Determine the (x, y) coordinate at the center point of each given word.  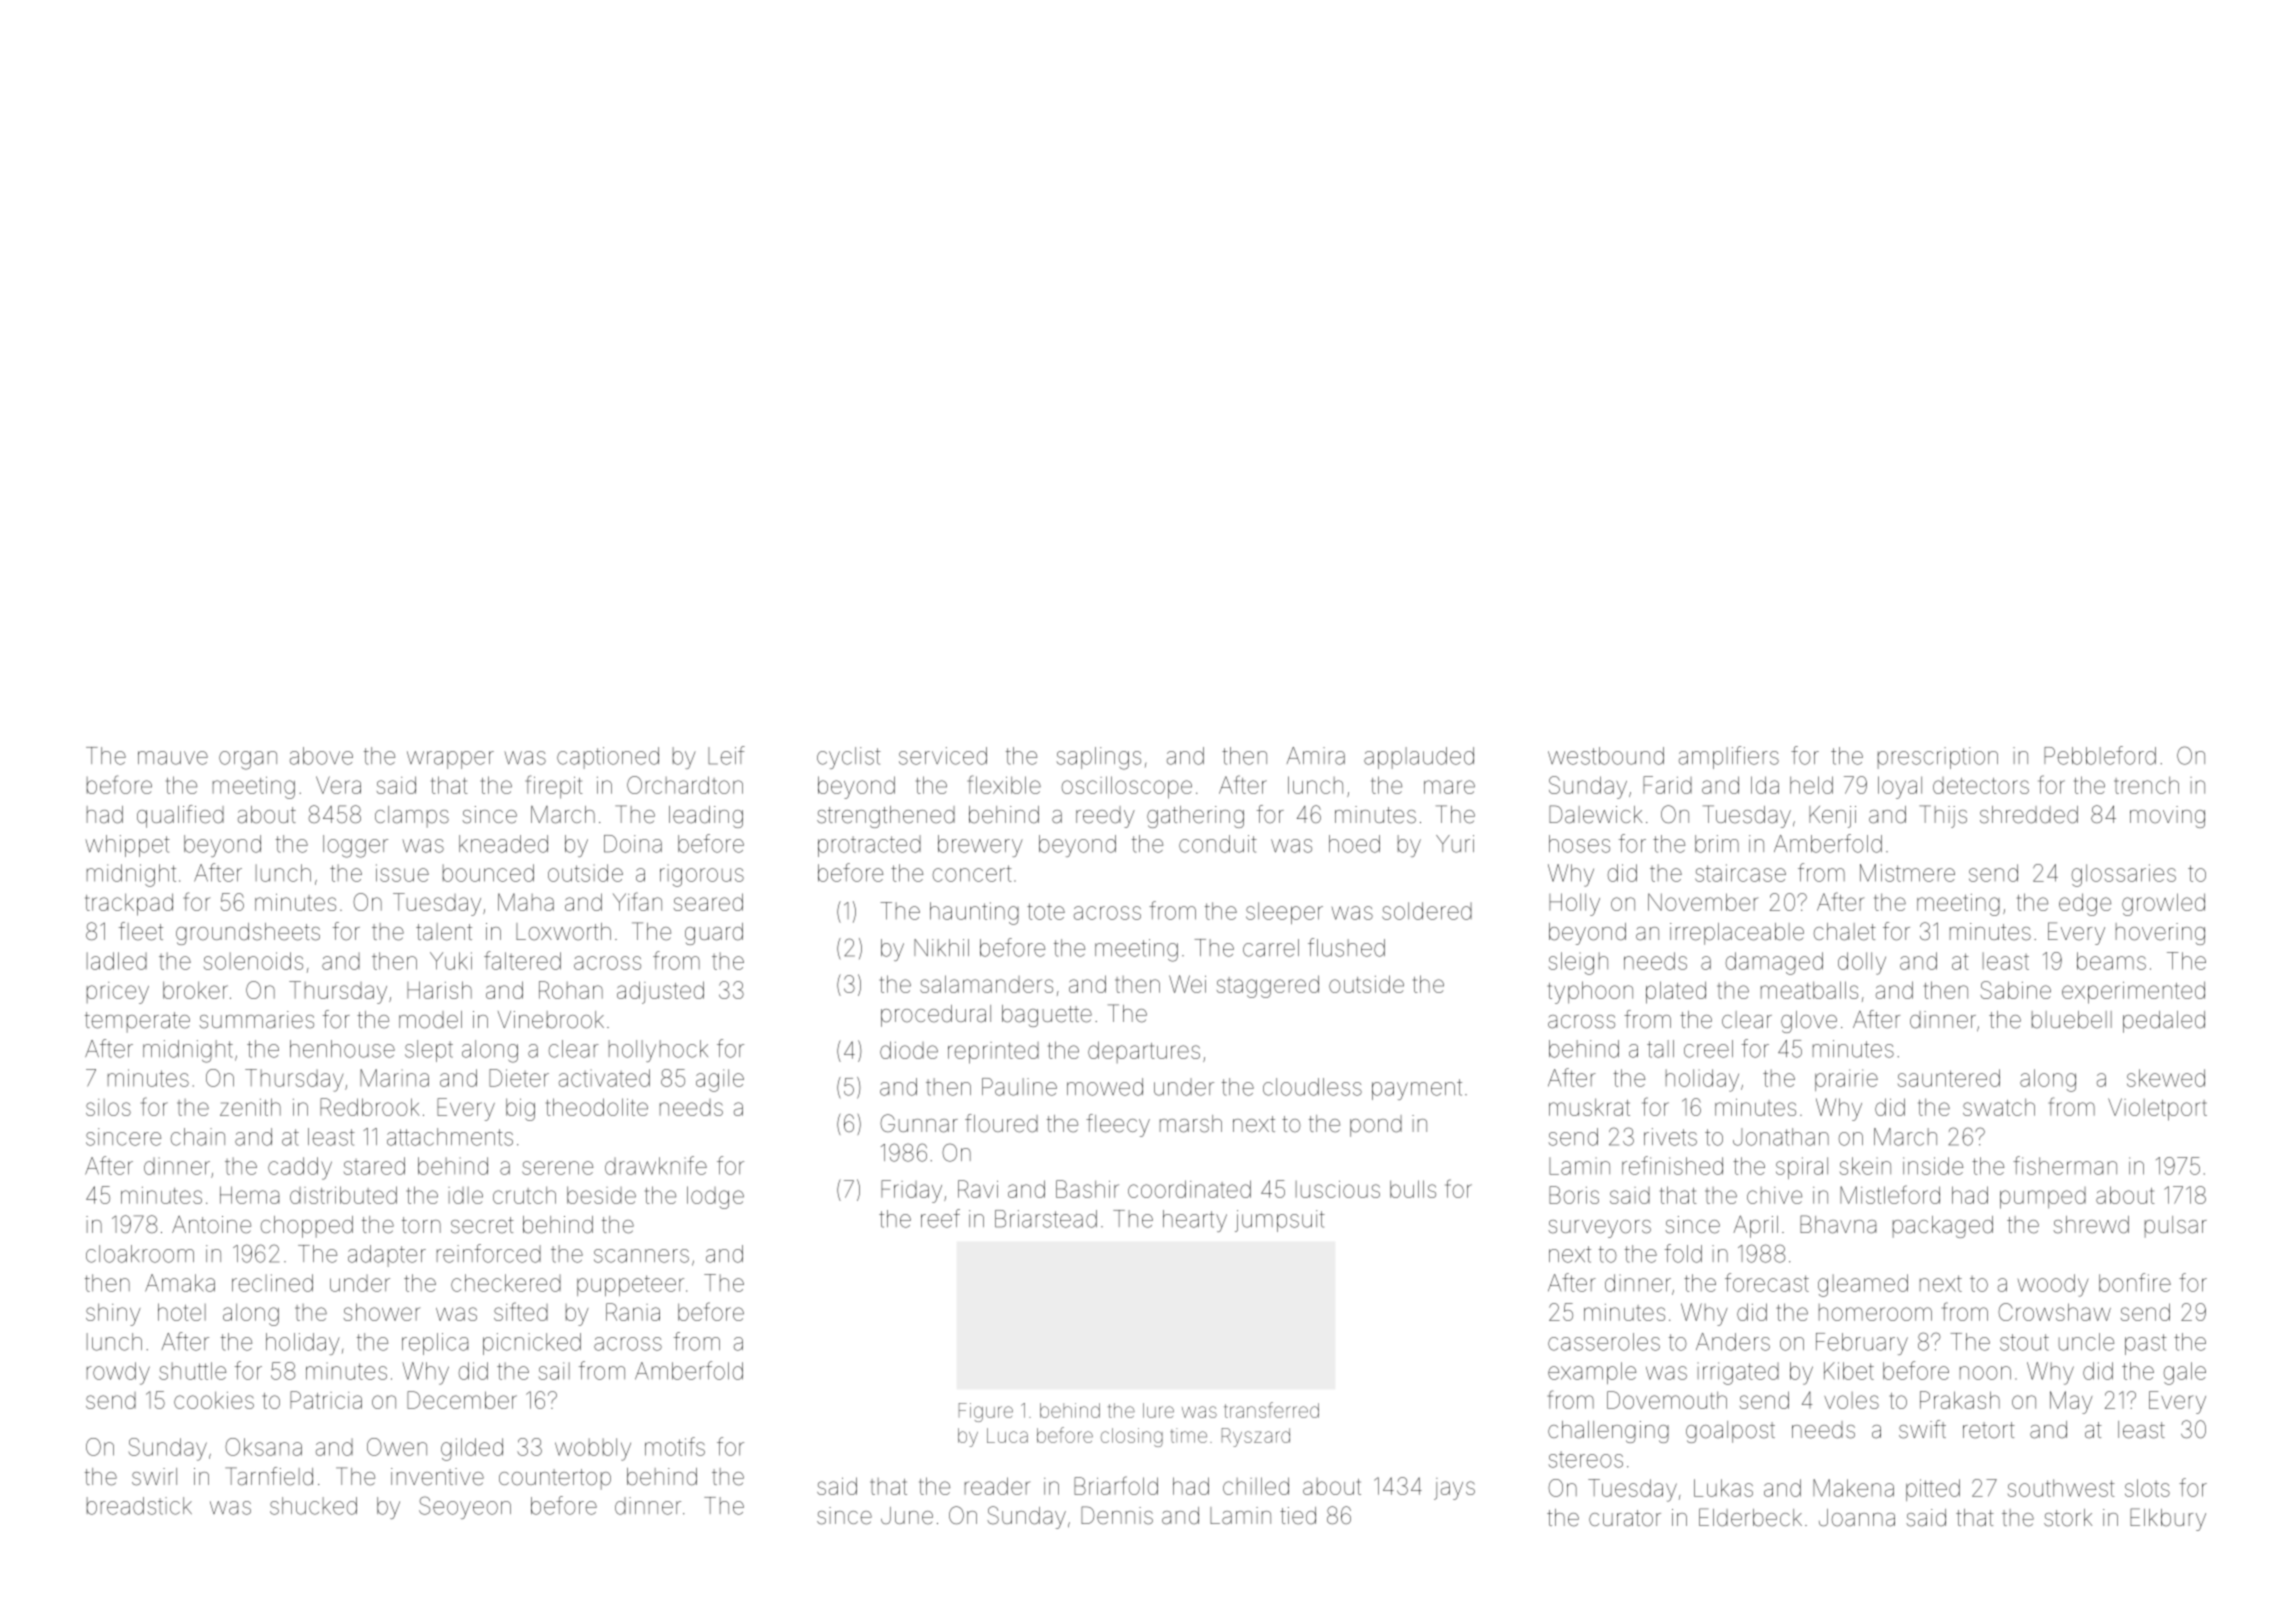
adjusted (660, 992)
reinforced (489, 1253)
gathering (1195, 817)
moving (2167, 817)
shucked (313, 1506)
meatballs (1809, 990)
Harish (439, 990)
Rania (633, 1312)
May (2071, 1402)
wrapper (450, 760)
